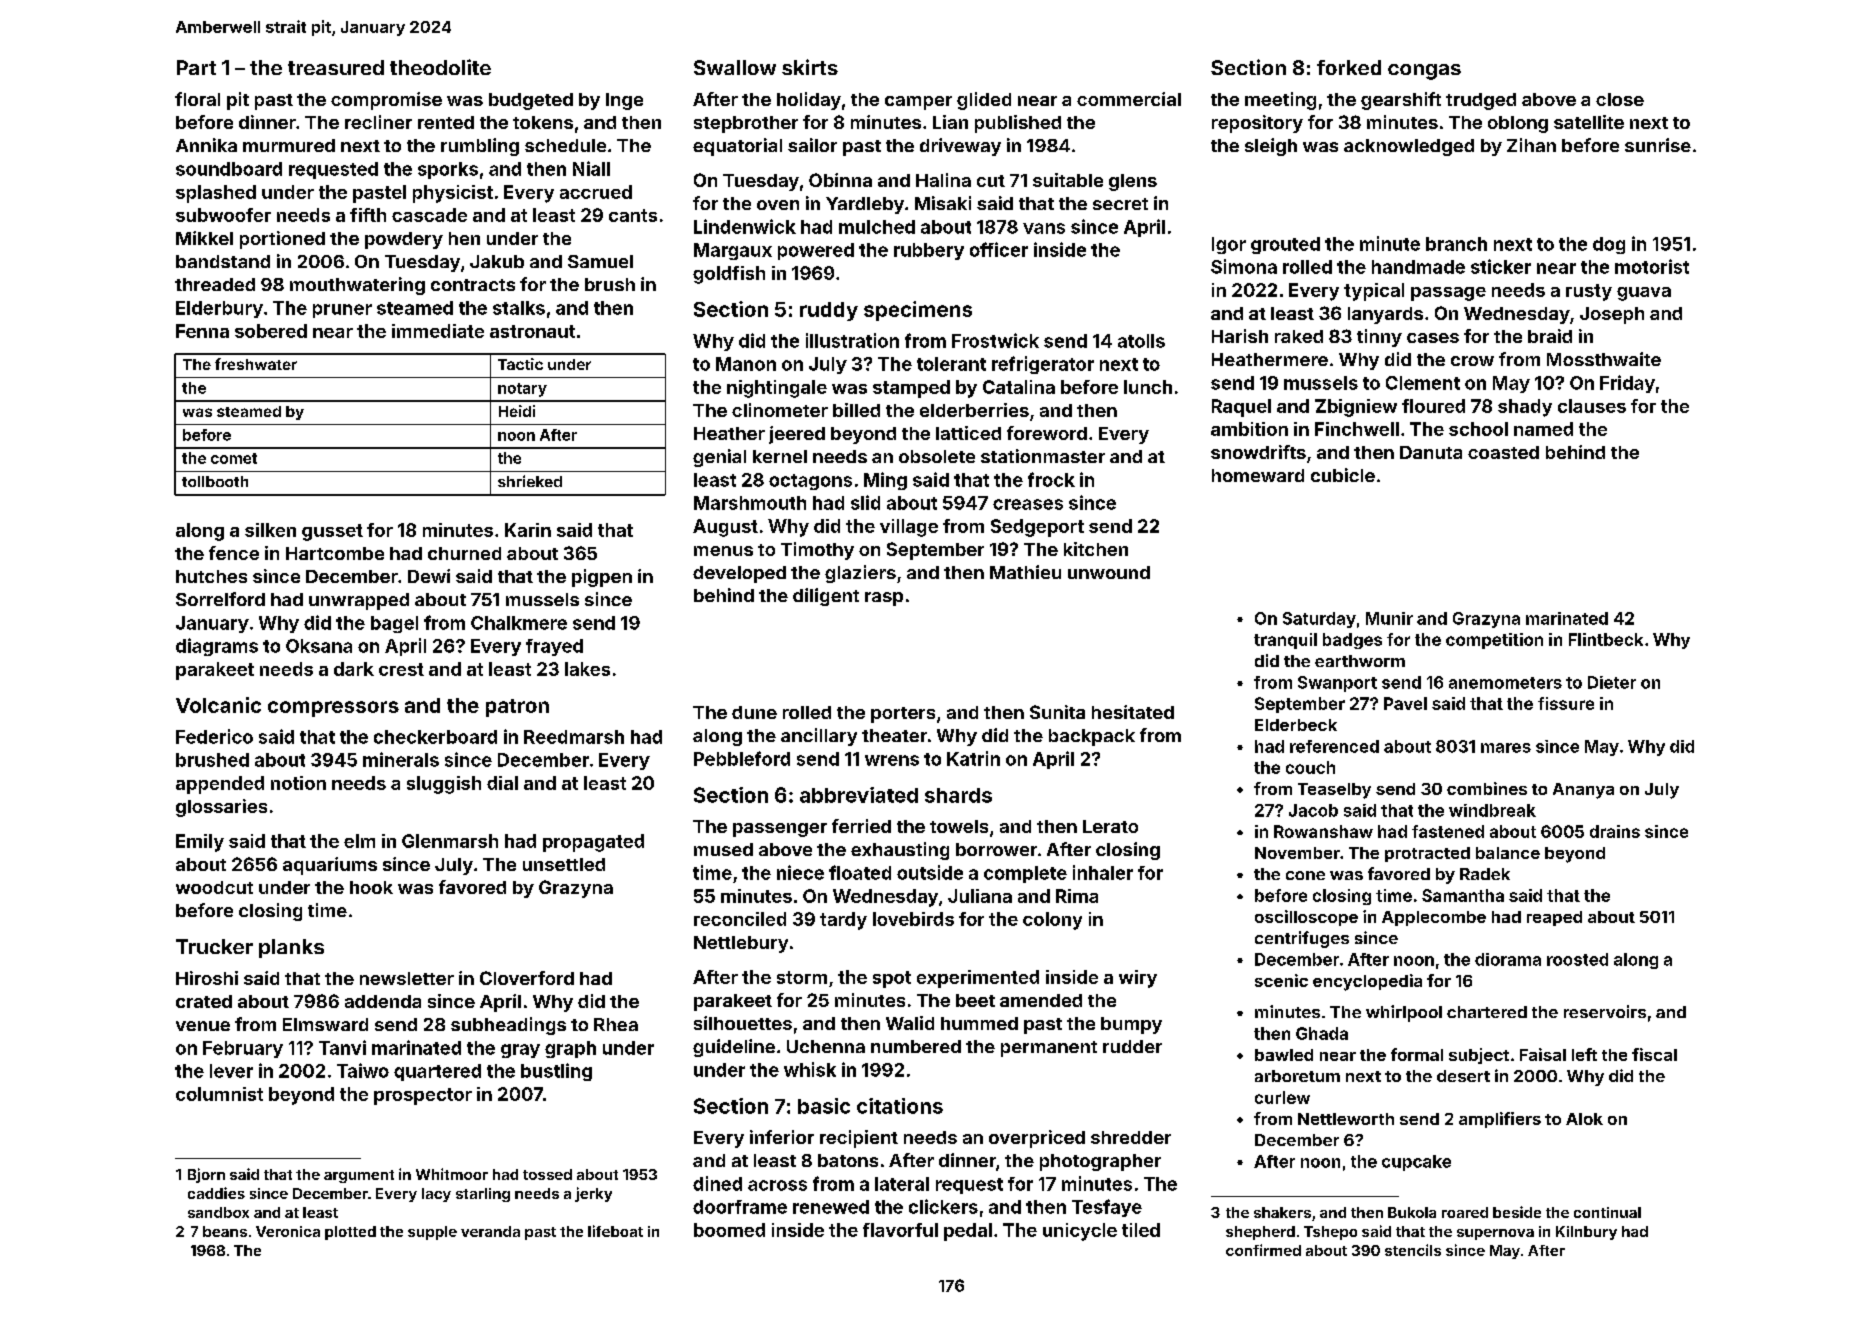  I want to click on roosted, so click(1577, 959).
